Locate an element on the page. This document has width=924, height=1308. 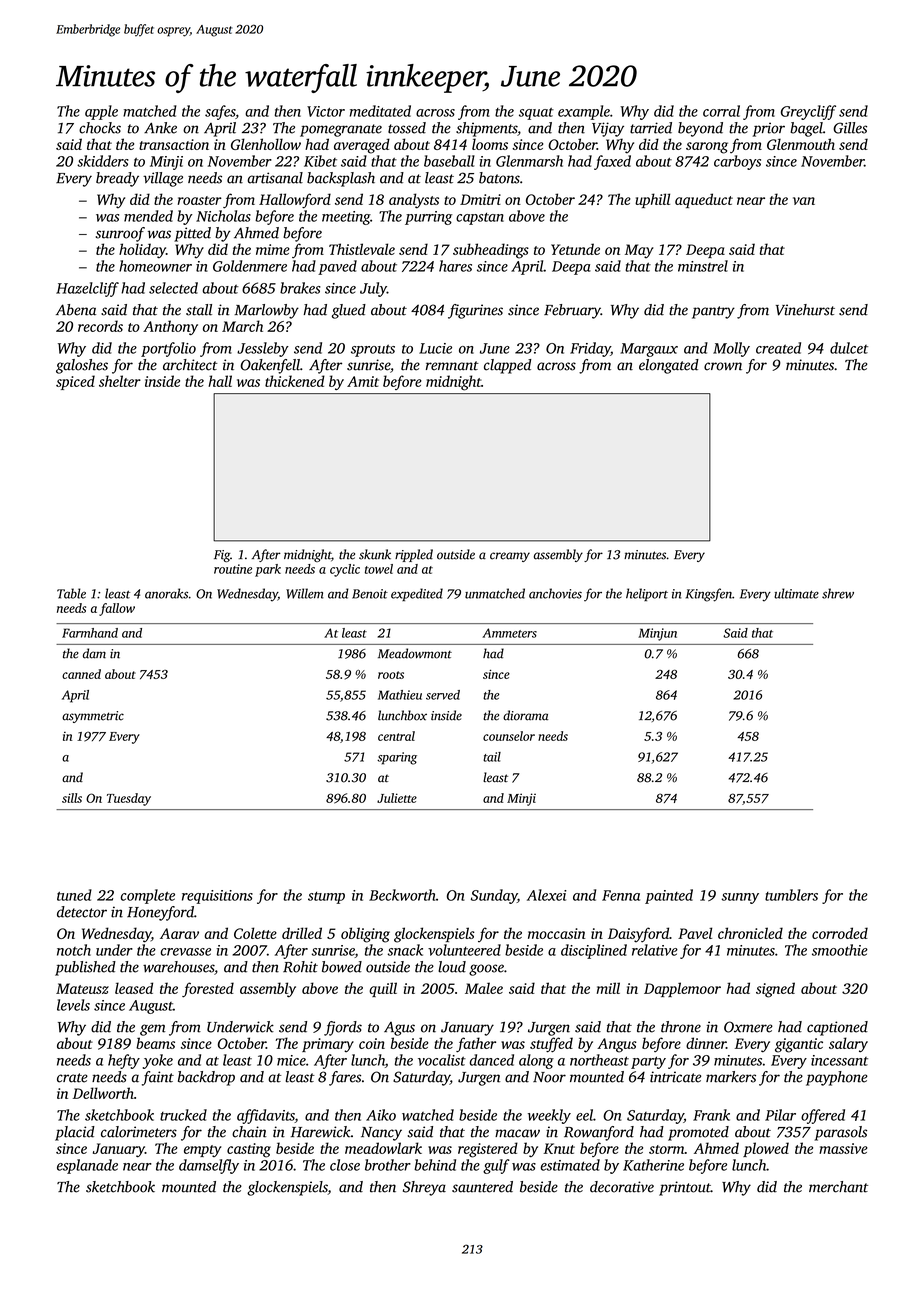
May is located at coordinates (639, 251).
